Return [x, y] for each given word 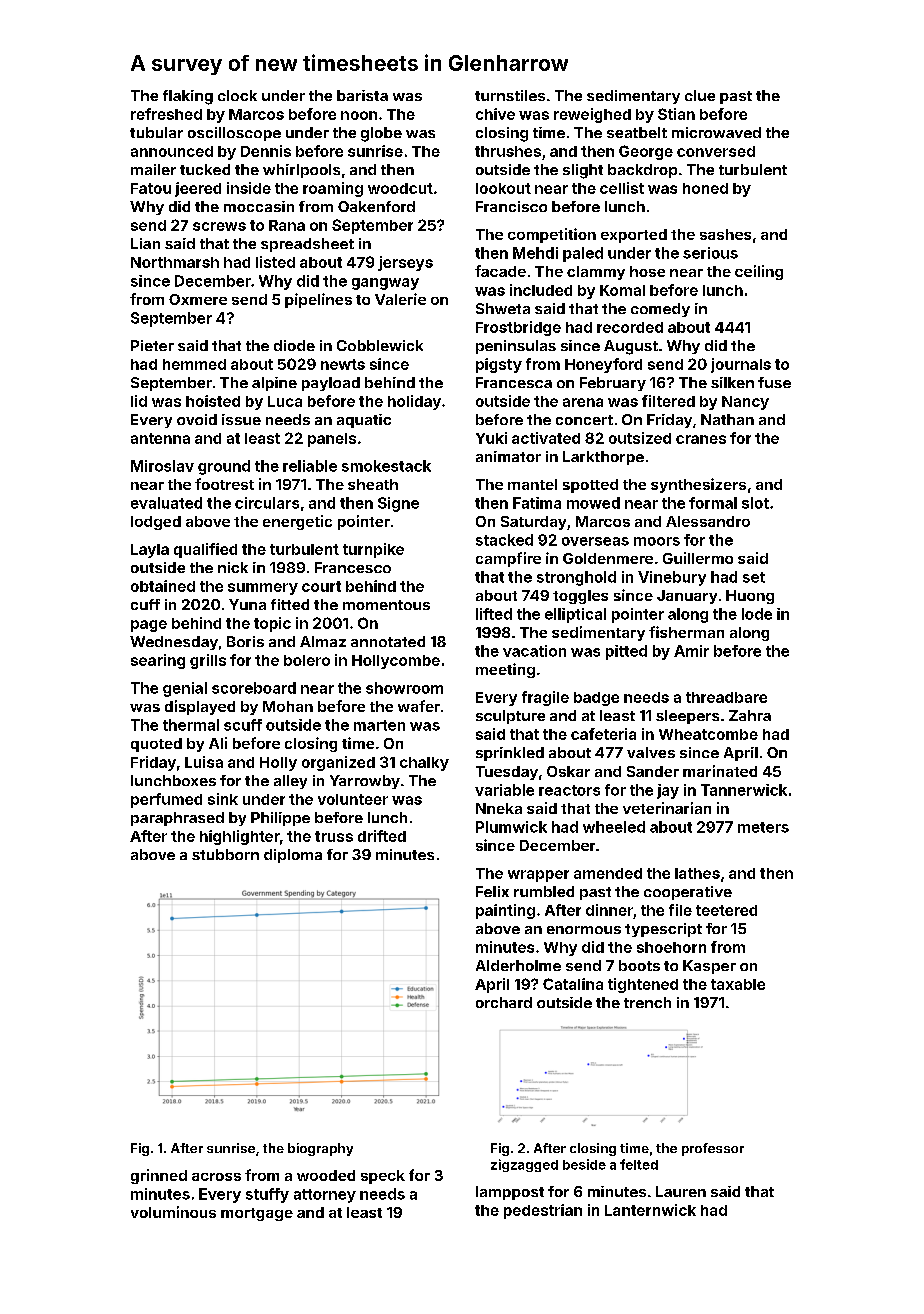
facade [500, 271]
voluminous [173, 1212]
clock [237, 95]
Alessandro [708, 521]
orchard [504, 1002]
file [680, 910]
